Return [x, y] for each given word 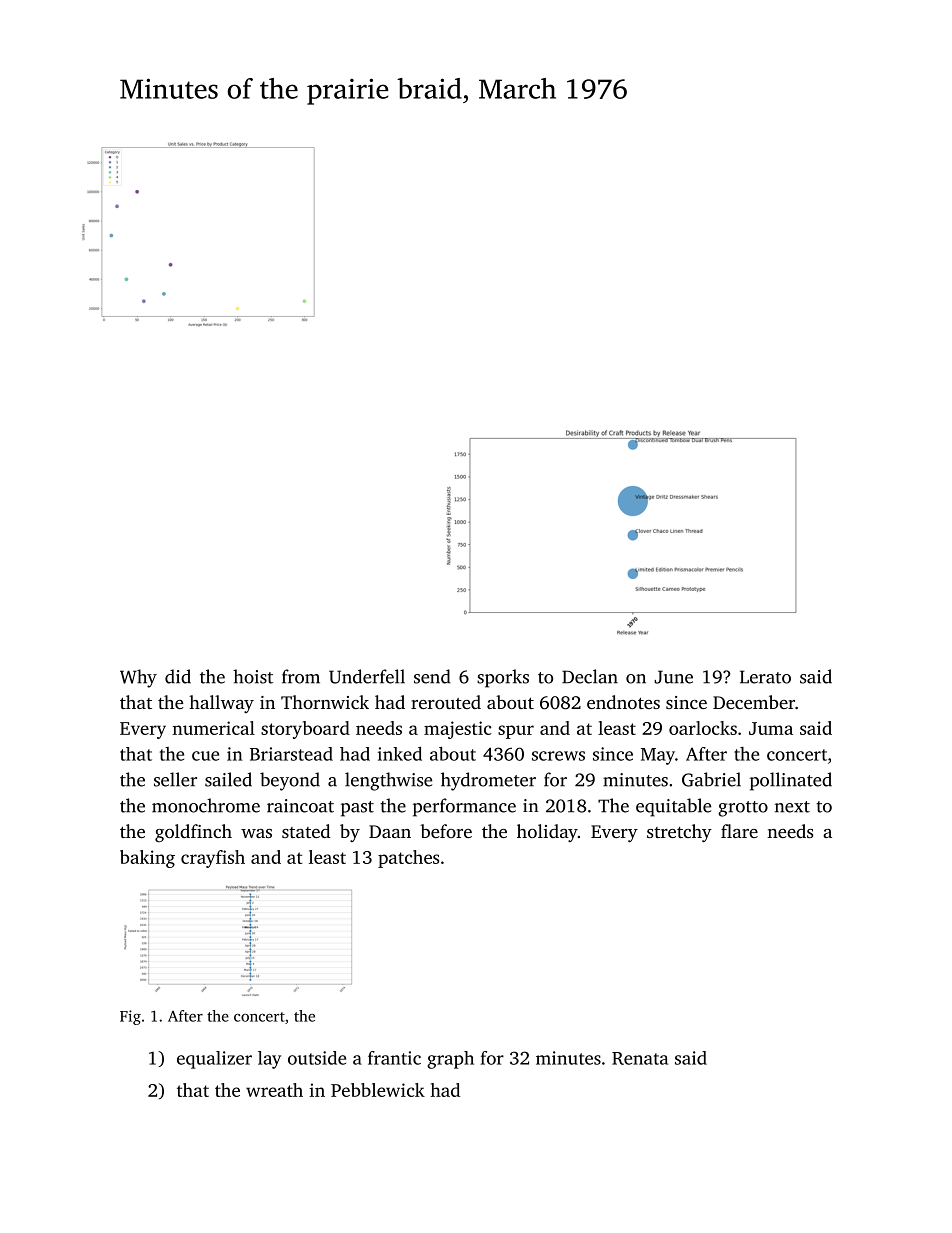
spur [516, 732]
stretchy [679, 833]
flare [739, 831]
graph [450, 1060]
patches [408, 859]
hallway [221, 704]
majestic [458, 730]
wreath [274, 1090]
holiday [547, 833]
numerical [213, 728]
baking [147, 859]
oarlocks [703, 728]
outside [317, 1058]
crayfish [213, 859]
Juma [771, 728]
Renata [640, 1058]
